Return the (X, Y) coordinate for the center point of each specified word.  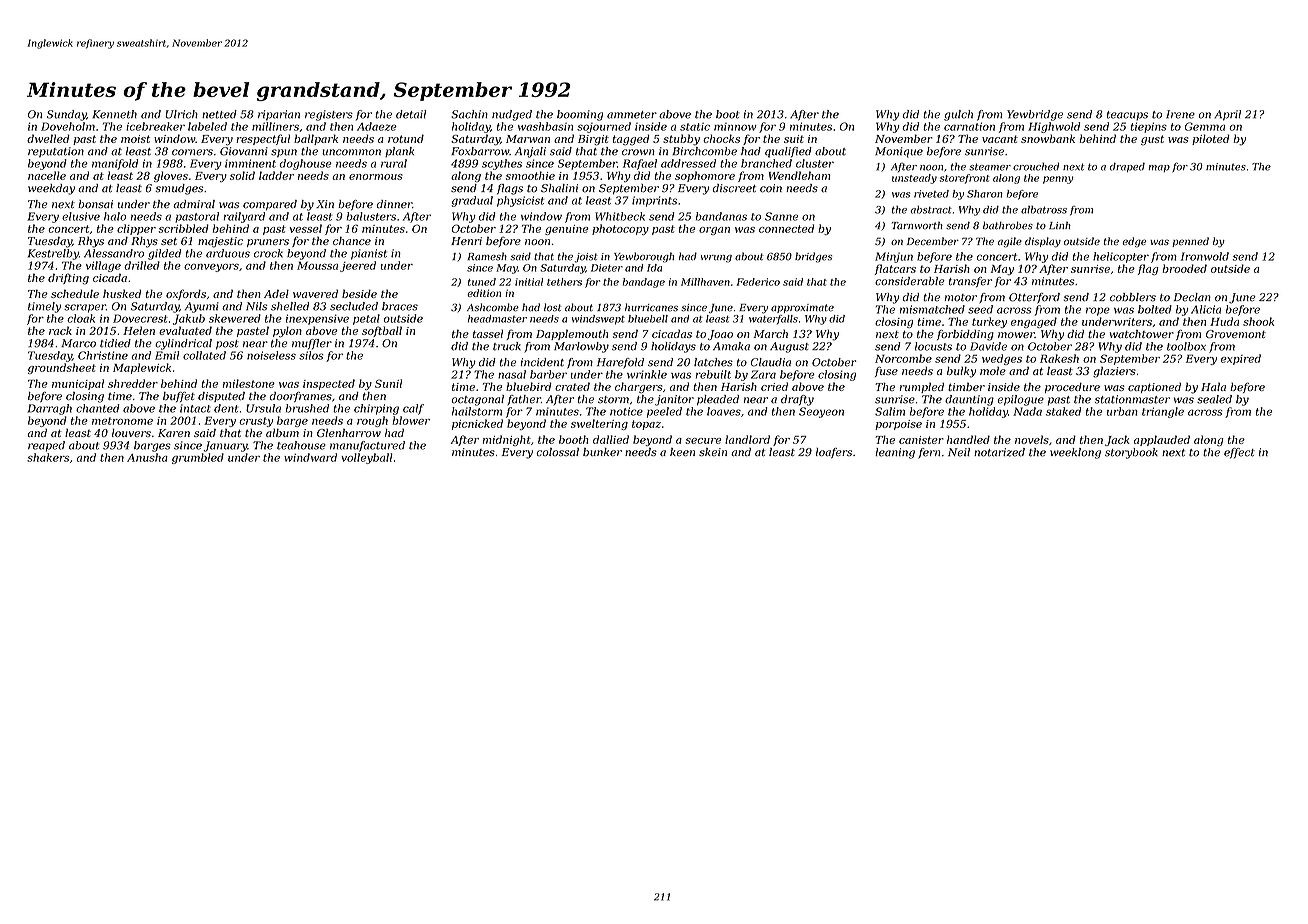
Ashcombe (493, 307)
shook (1258, 321)
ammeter (632, 115)
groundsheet (62, 368)
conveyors (211, 268)
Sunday (66, 115)
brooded (1185, 268)
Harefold (620, 363)
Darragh (50, 409)
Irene (1180, 114)
